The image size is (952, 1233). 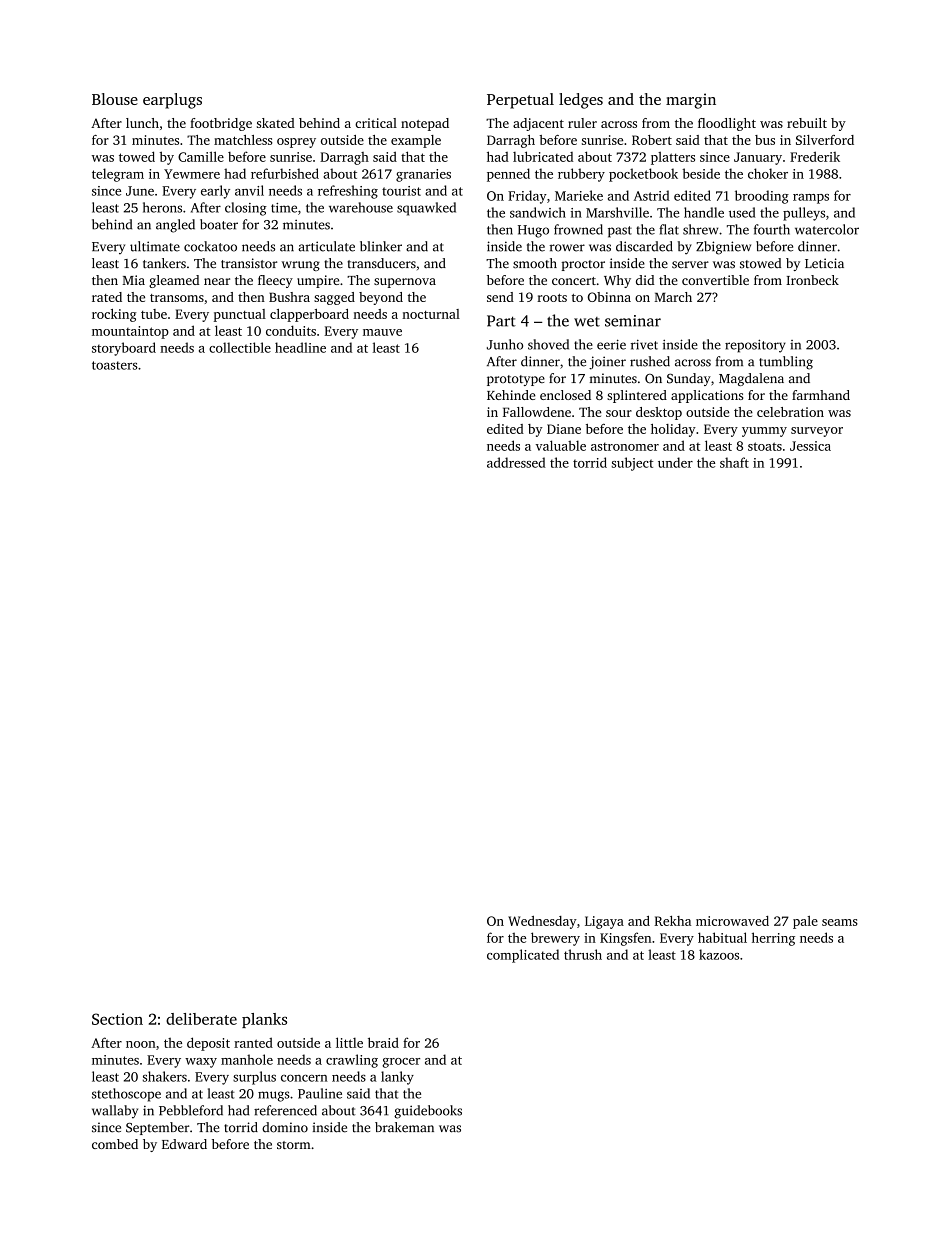 What do you see at coordinates (201, 1019) in the screenshot?
I see `deliberate` at bounding box center [201, 1019].
